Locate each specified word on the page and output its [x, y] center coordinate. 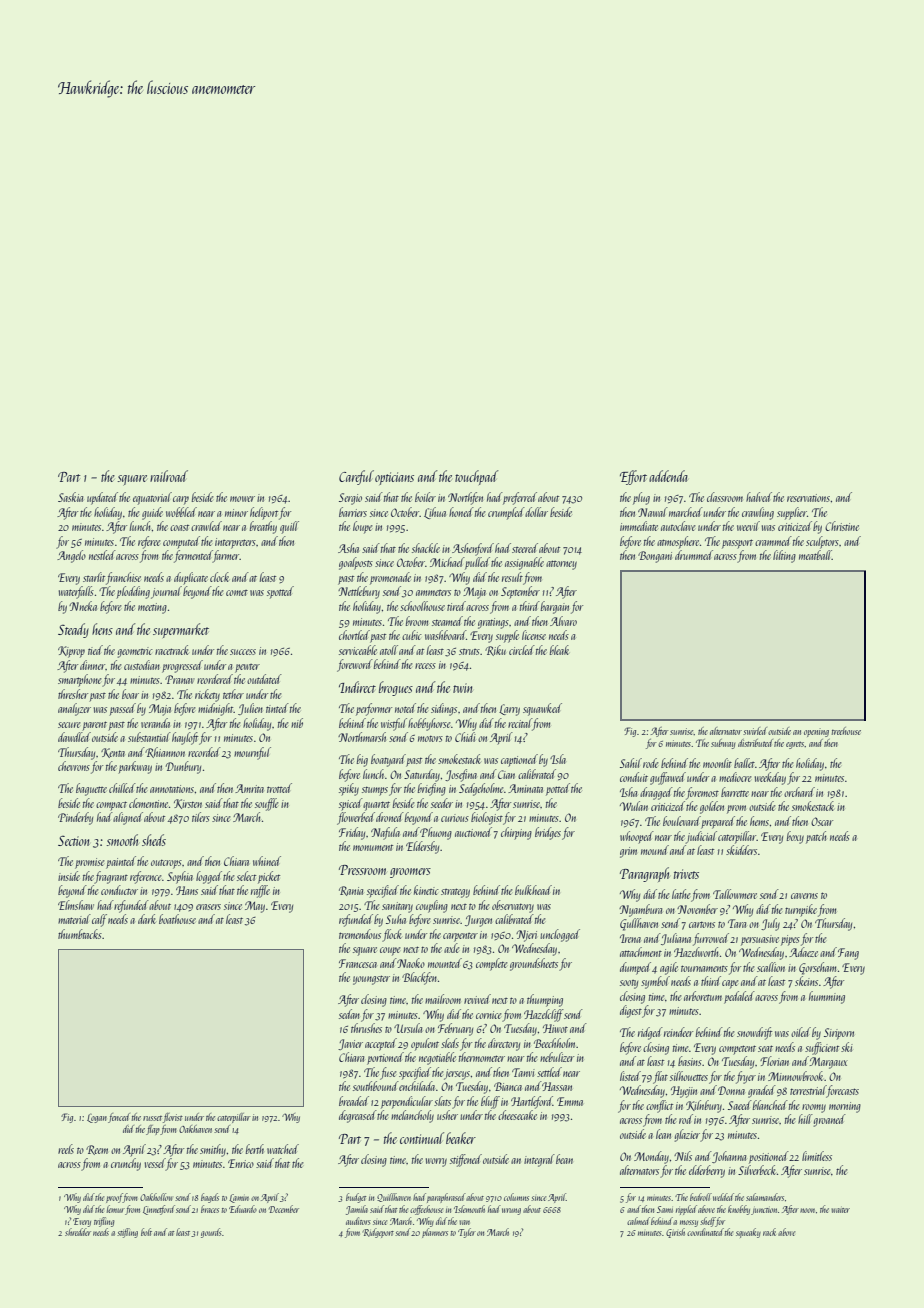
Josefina [461, 775]
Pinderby [75, 818]
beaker [461, 1138]
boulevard [682, 821]
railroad [169, 476]
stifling [127, 1233]
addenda [668, 476]
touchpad [476, 477]
